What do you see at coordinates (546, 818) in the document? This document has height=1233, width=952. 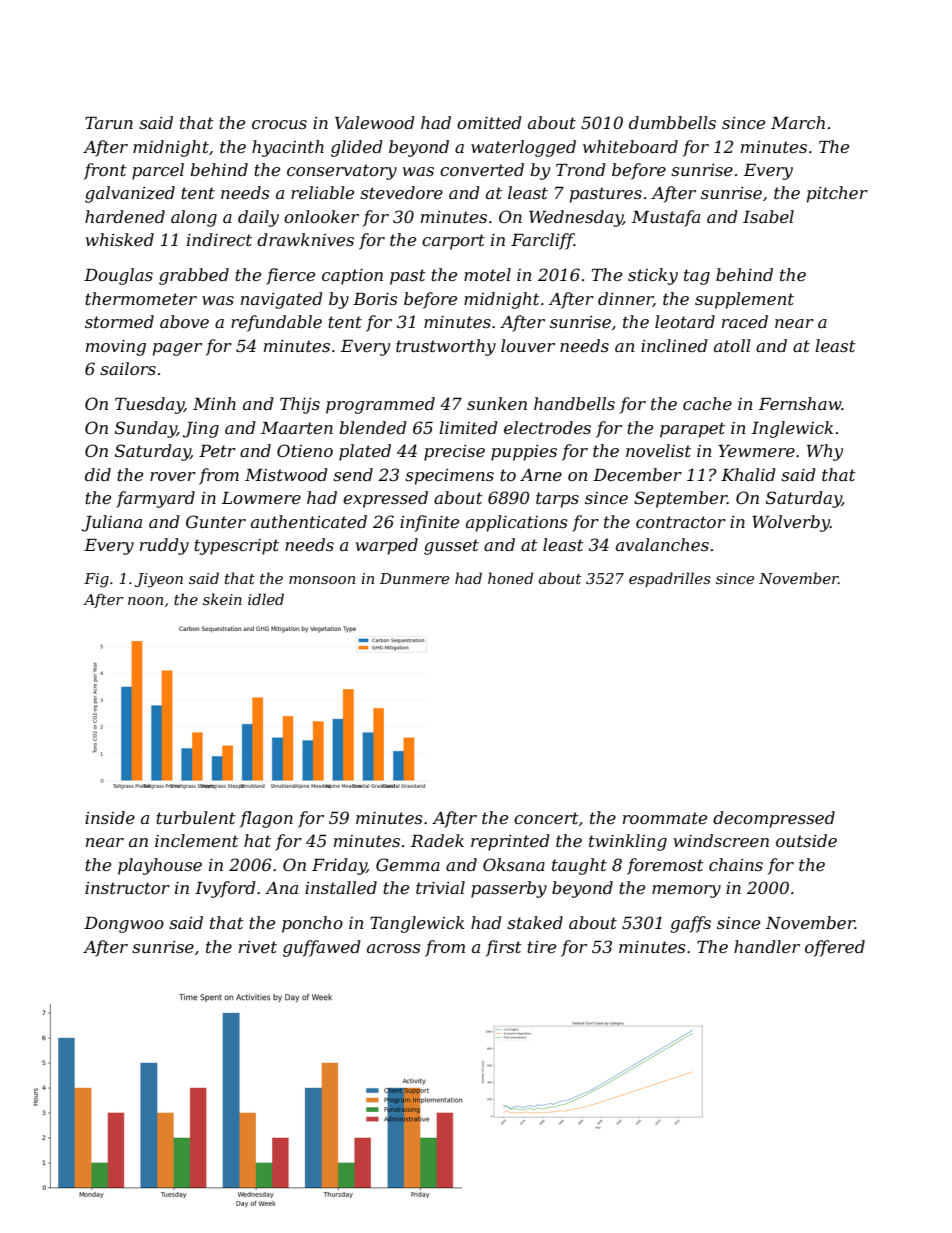 I see `concert` at bounding box center [546, 818].
